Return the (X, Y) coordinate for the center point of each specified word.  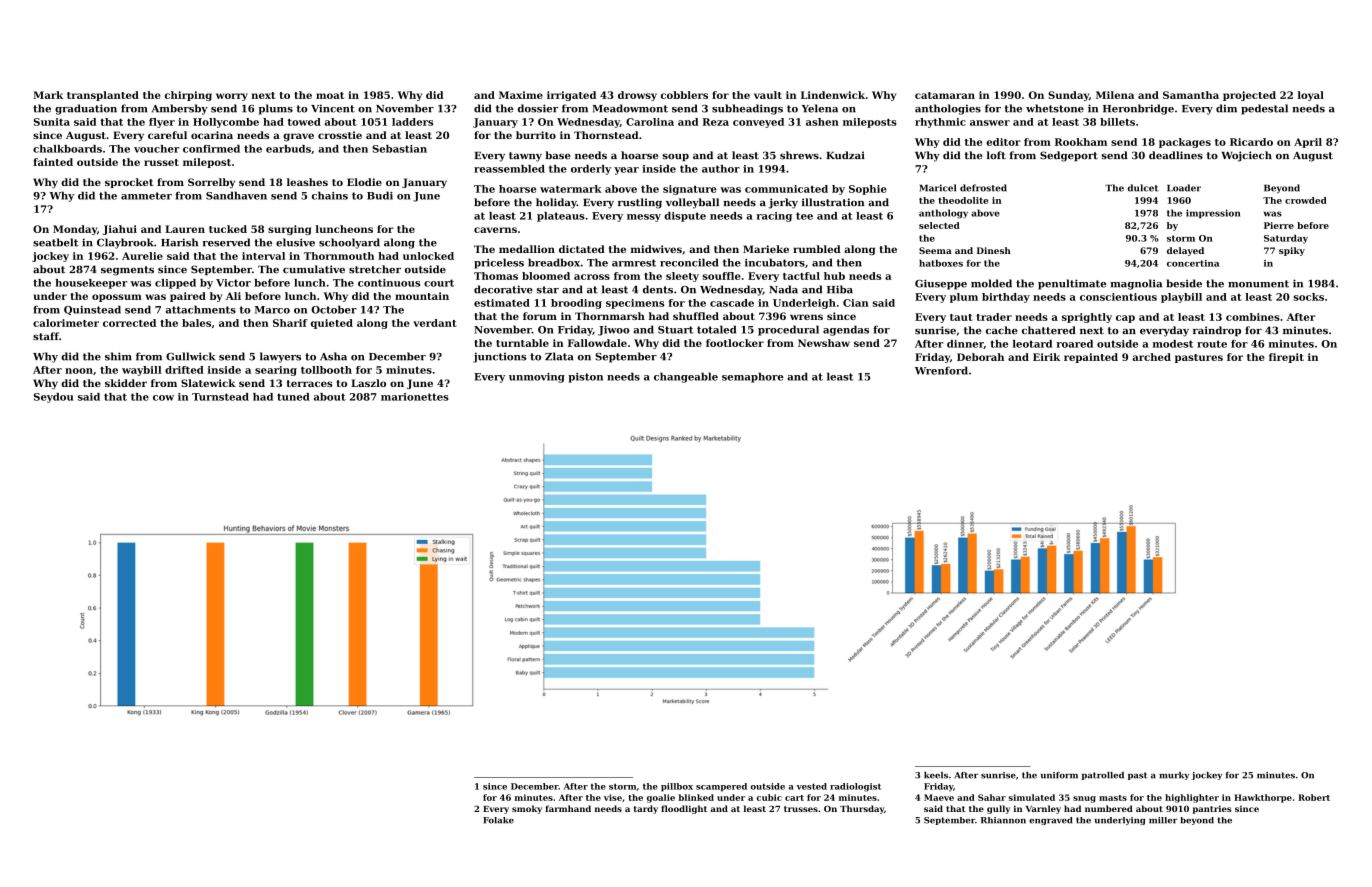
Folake (498, 820)
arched (1151, 357)
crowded (1306, 200)
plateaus (561, 217)
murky (1174, 776)
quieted (332, 324)
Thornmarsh (610, 316)
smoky (527, 809)
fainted (53, 162)
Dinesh (994, 250)
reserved (226, 242)
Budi (380, 195)
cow (163, 398)
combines (1253, 317)
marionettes (415, 397)
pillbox (677, 787)
